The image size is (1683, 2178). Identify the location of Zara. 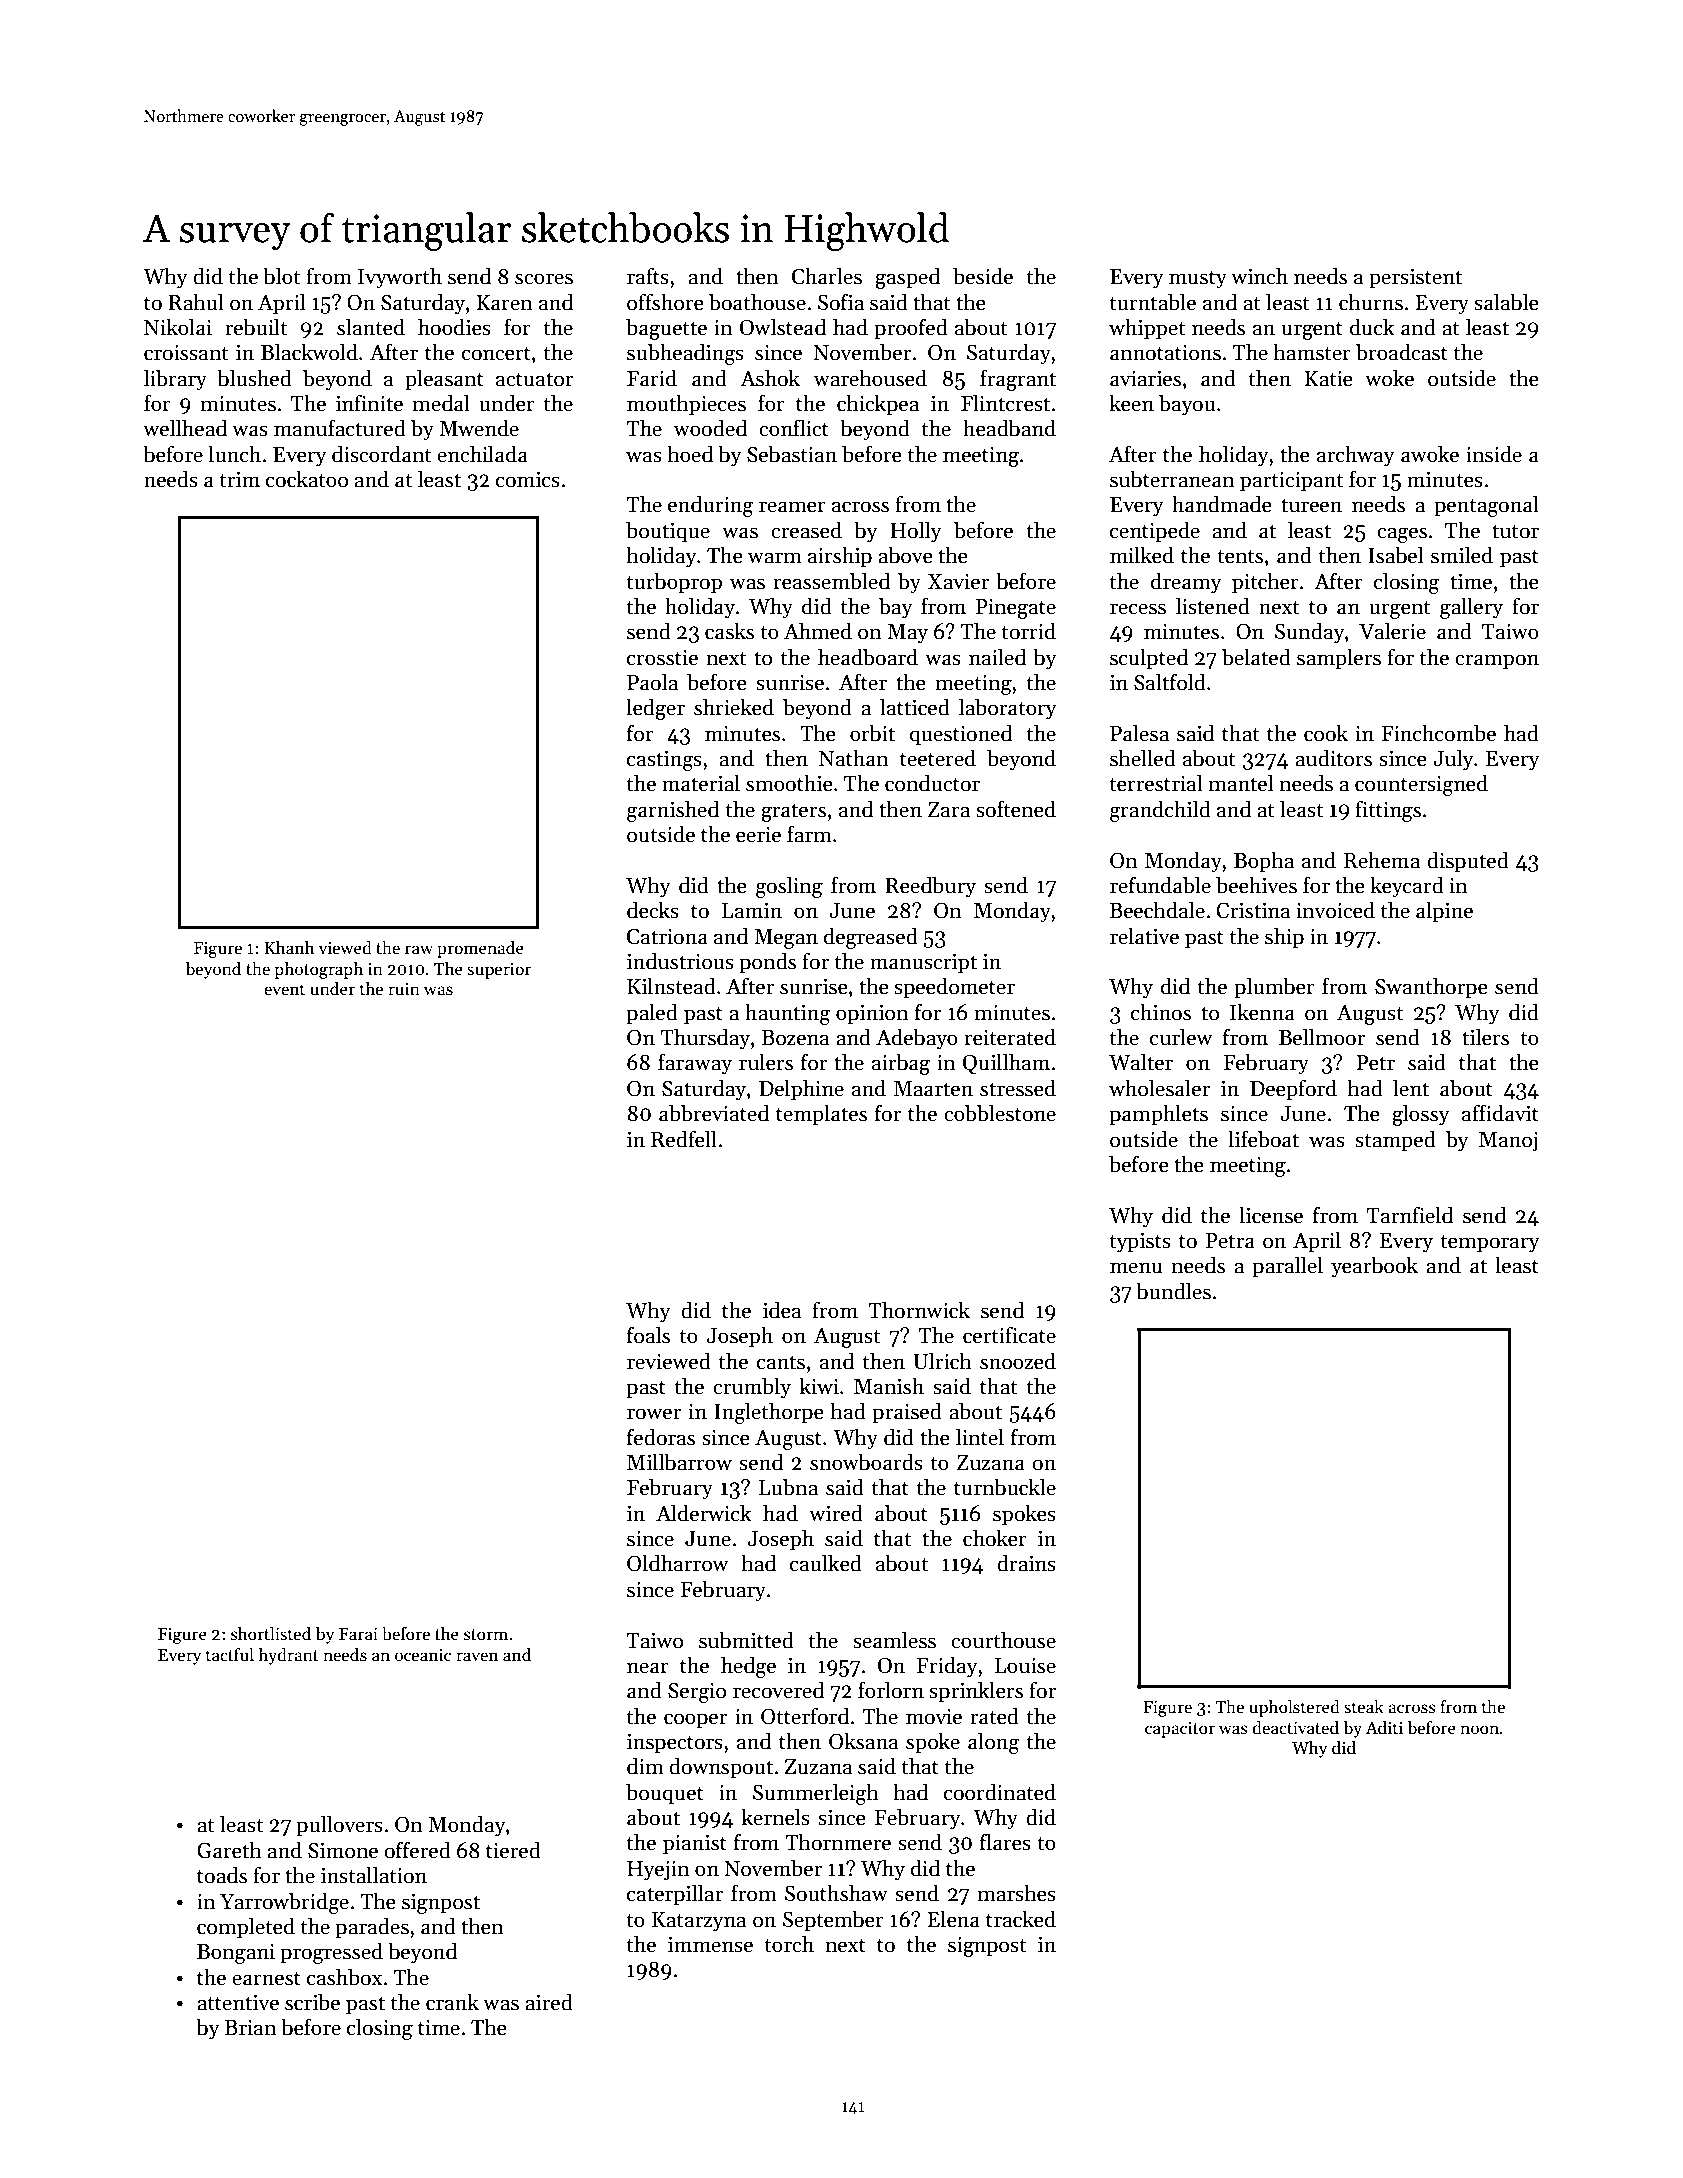
(949, 810).
